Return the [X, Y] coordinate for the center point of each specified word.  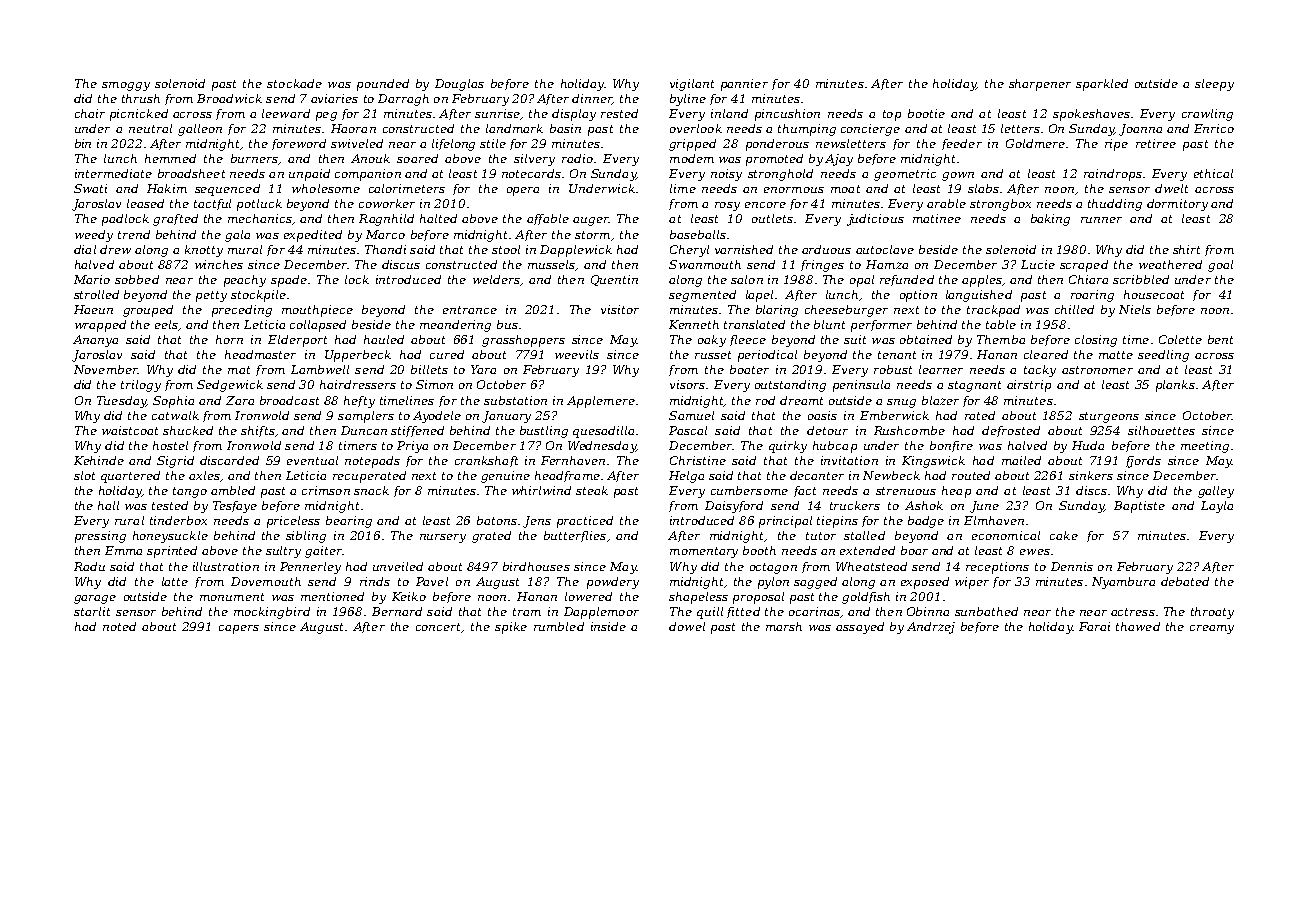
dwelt [1171, 188]
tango [190, 492]
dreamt [801, 400]
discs [1091, 490]
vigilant [692, 85]
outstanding [790, 386]
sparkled [1102, 85]
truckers [855, 505]
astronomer [1097, 370]
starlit [92, 611]
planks [1175, 386]
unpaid [309, 175]
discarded [229, 460]
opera [523, 191]
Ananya [95, 341]
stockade [294, 83]
